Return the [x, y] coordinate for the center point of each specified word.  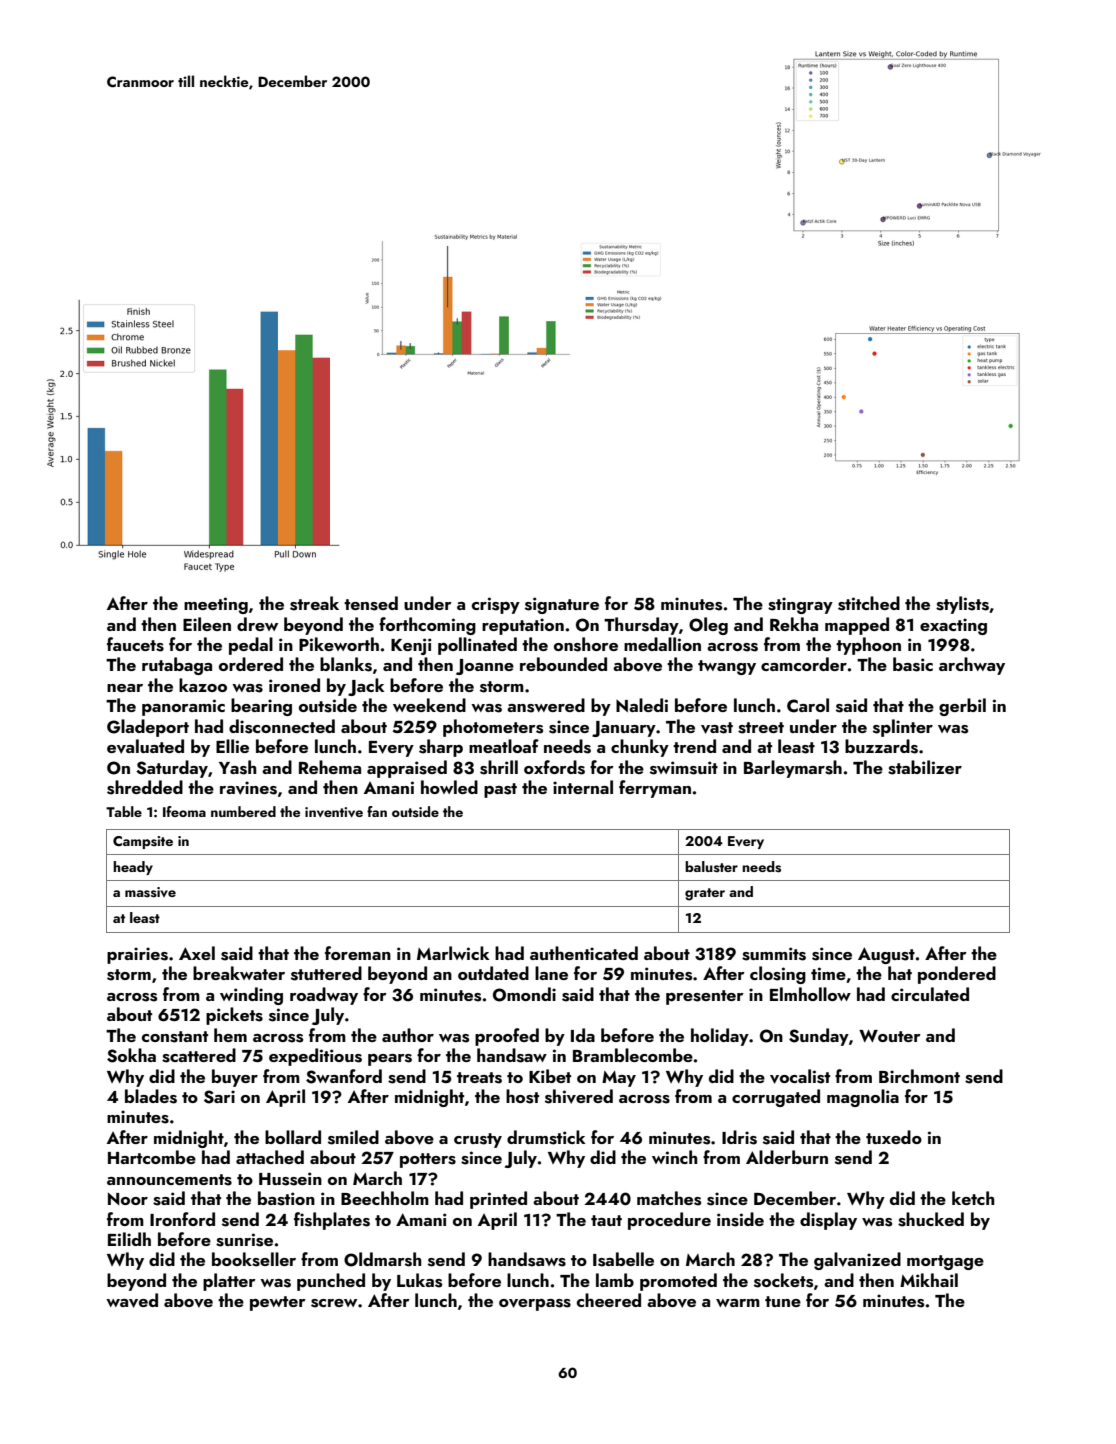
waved [132, 1300]
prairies [137, 955]
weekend [429, 705]
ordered [251, 664]
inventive [334, 812]
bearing [261, 707]
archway [972, 666]
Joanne [485, 667]
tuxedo [894, 1137]
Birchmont [919, 1076]
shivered [579, 1096]
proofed [507, 1037]
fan [377, 811]
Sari [219, 1097]
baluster [711, 866]
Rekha [794, 624]
